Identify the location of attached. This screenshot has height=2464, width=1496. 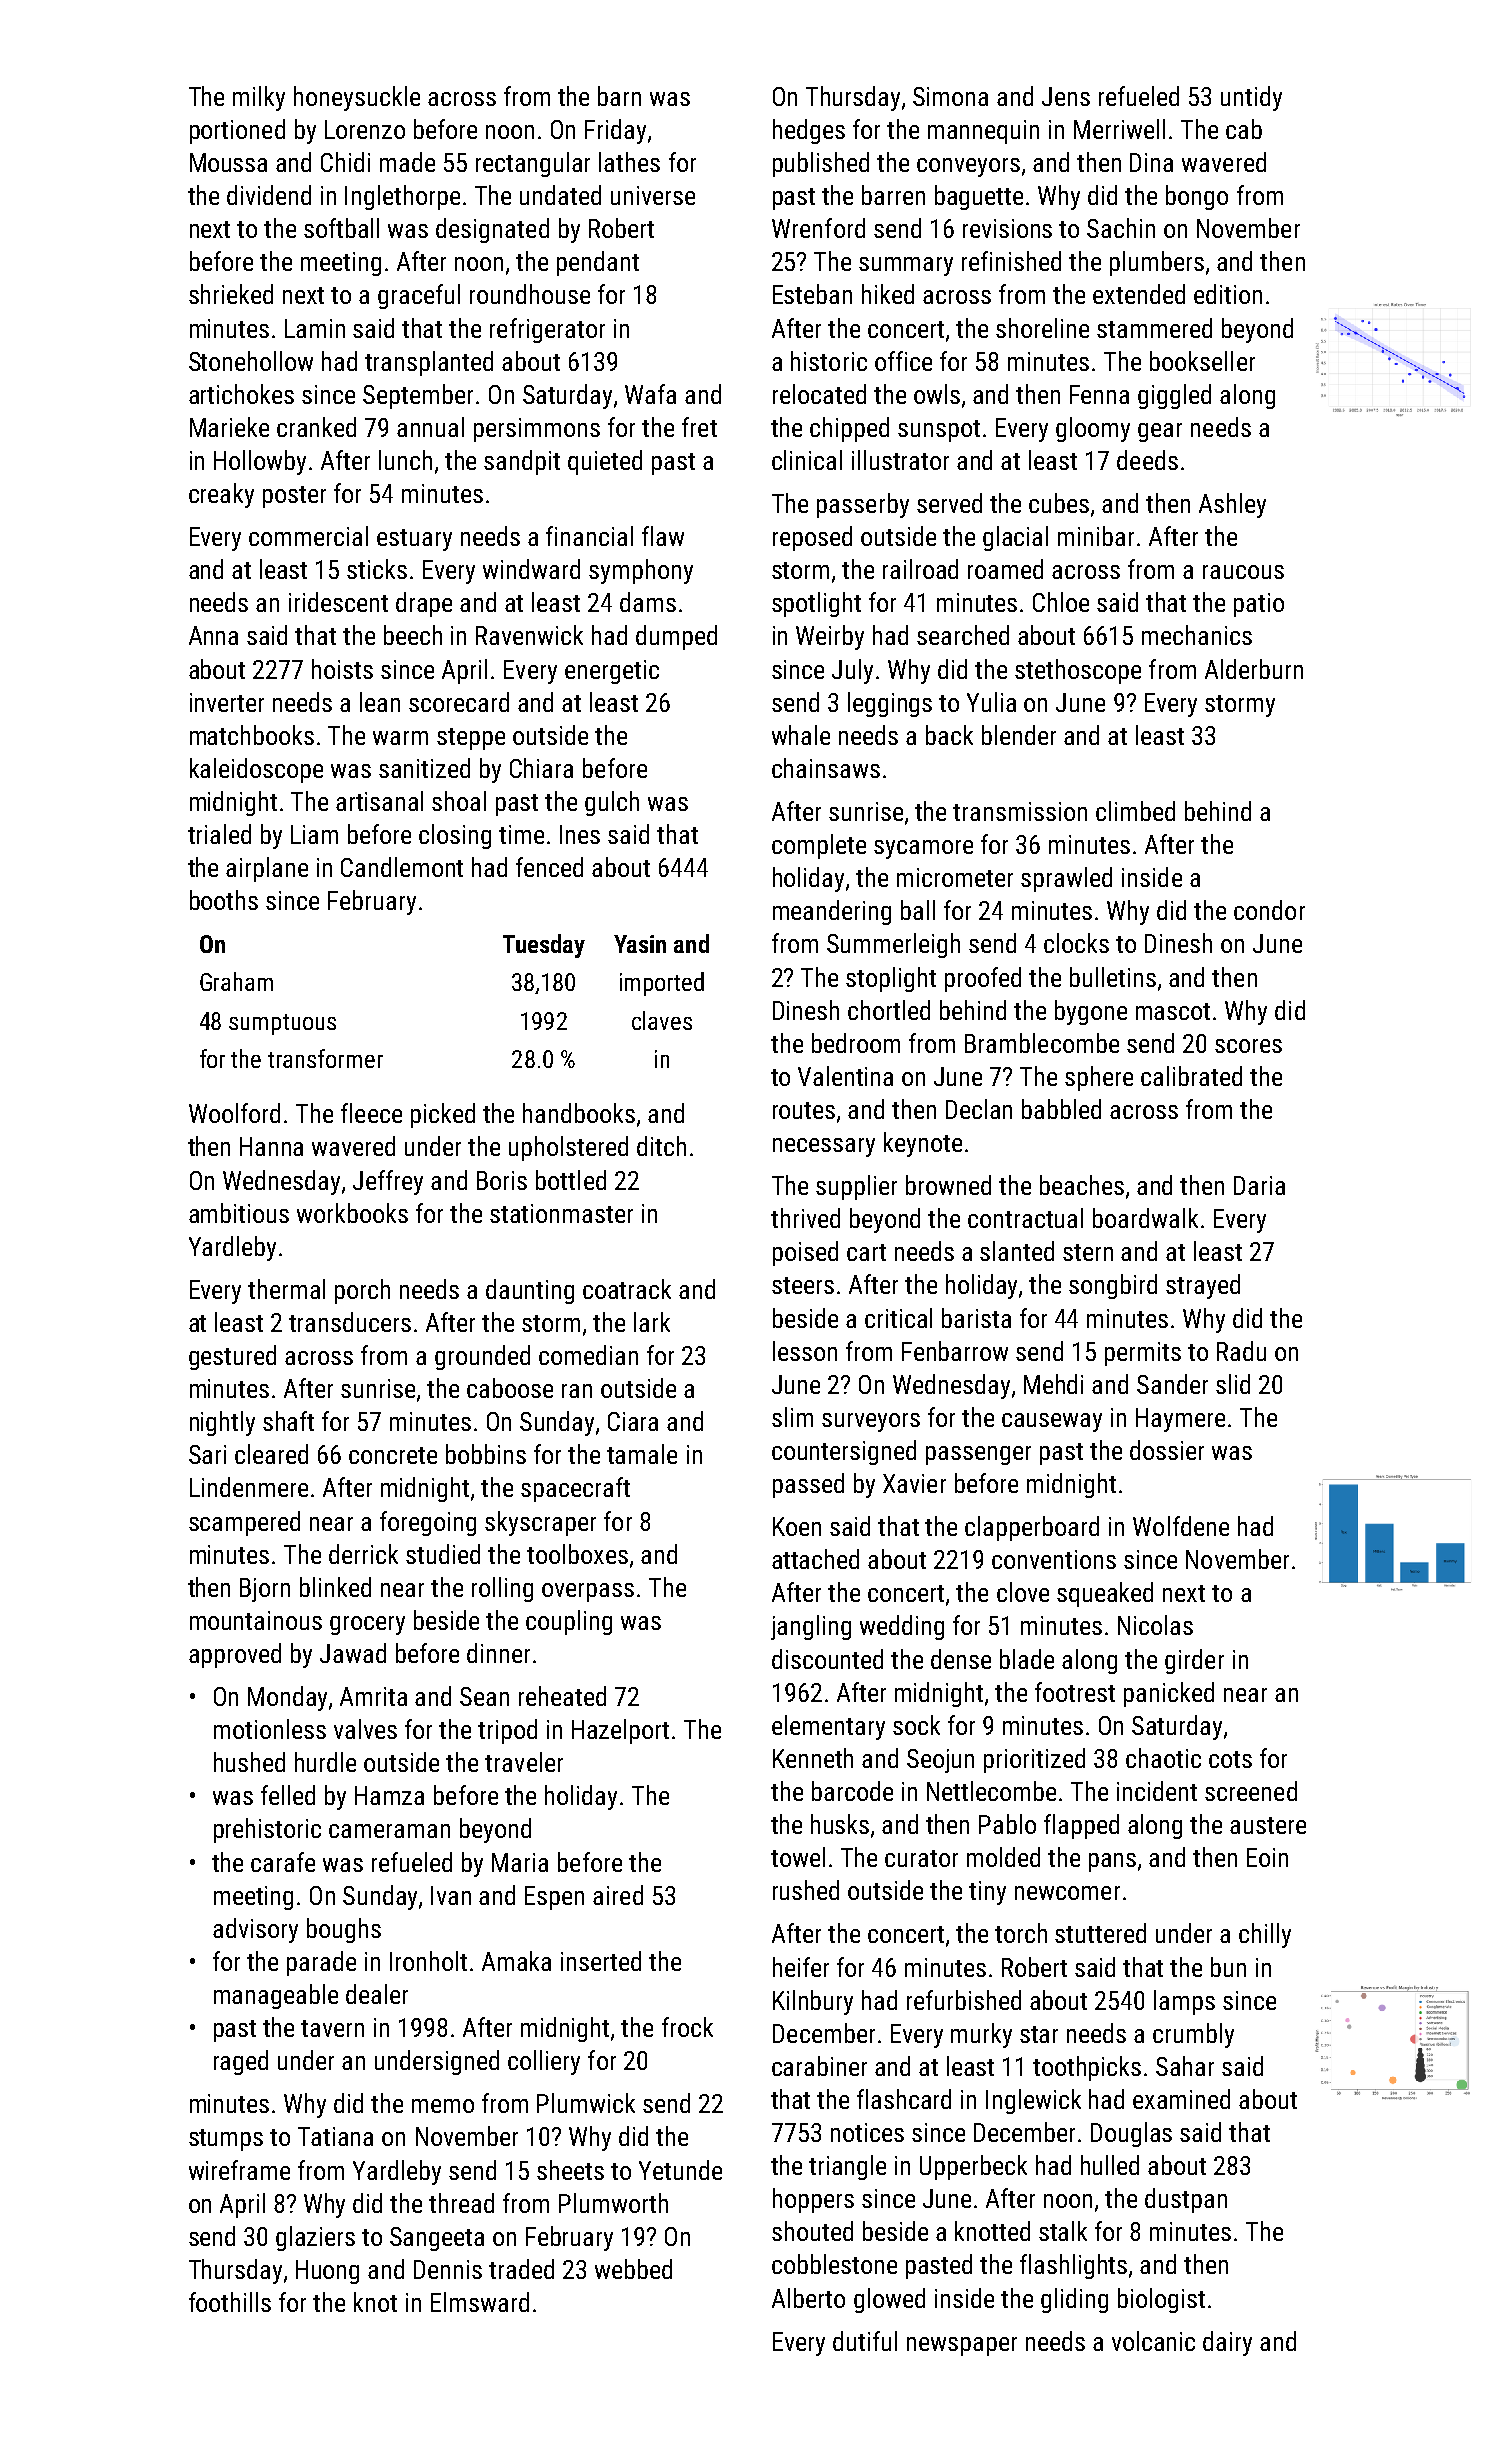
(815, 1559).
